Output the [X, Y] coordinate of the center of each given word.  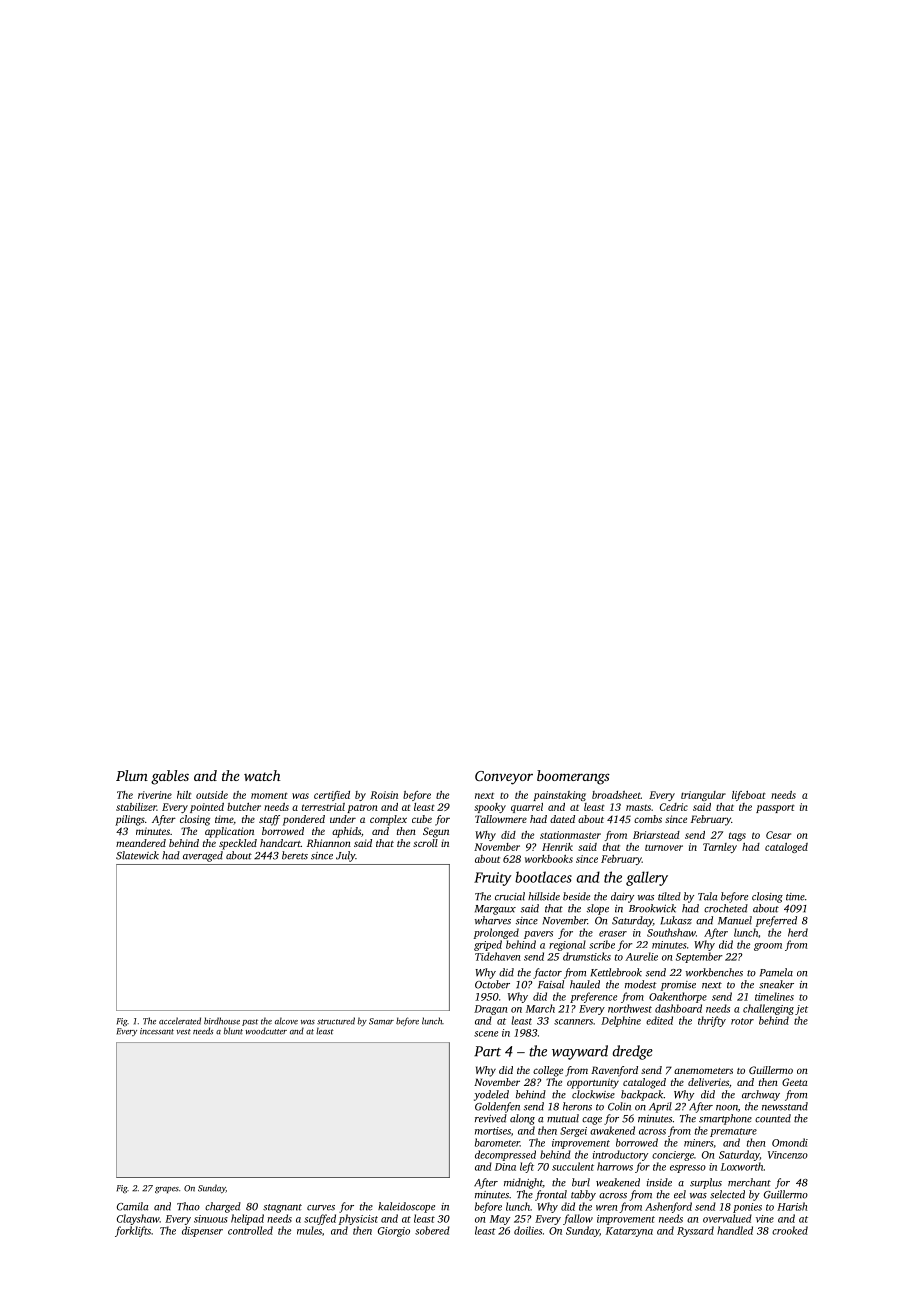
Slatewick [137, 855]
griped [488, 945]
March [540, 1008]
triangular [703, 796]
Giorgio [394, 1232]
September [699, 957]
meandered [141, 843]
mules [309, 1230]
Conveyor [504, 778]
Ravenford [614, 1071]
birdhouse [222, 1021]
